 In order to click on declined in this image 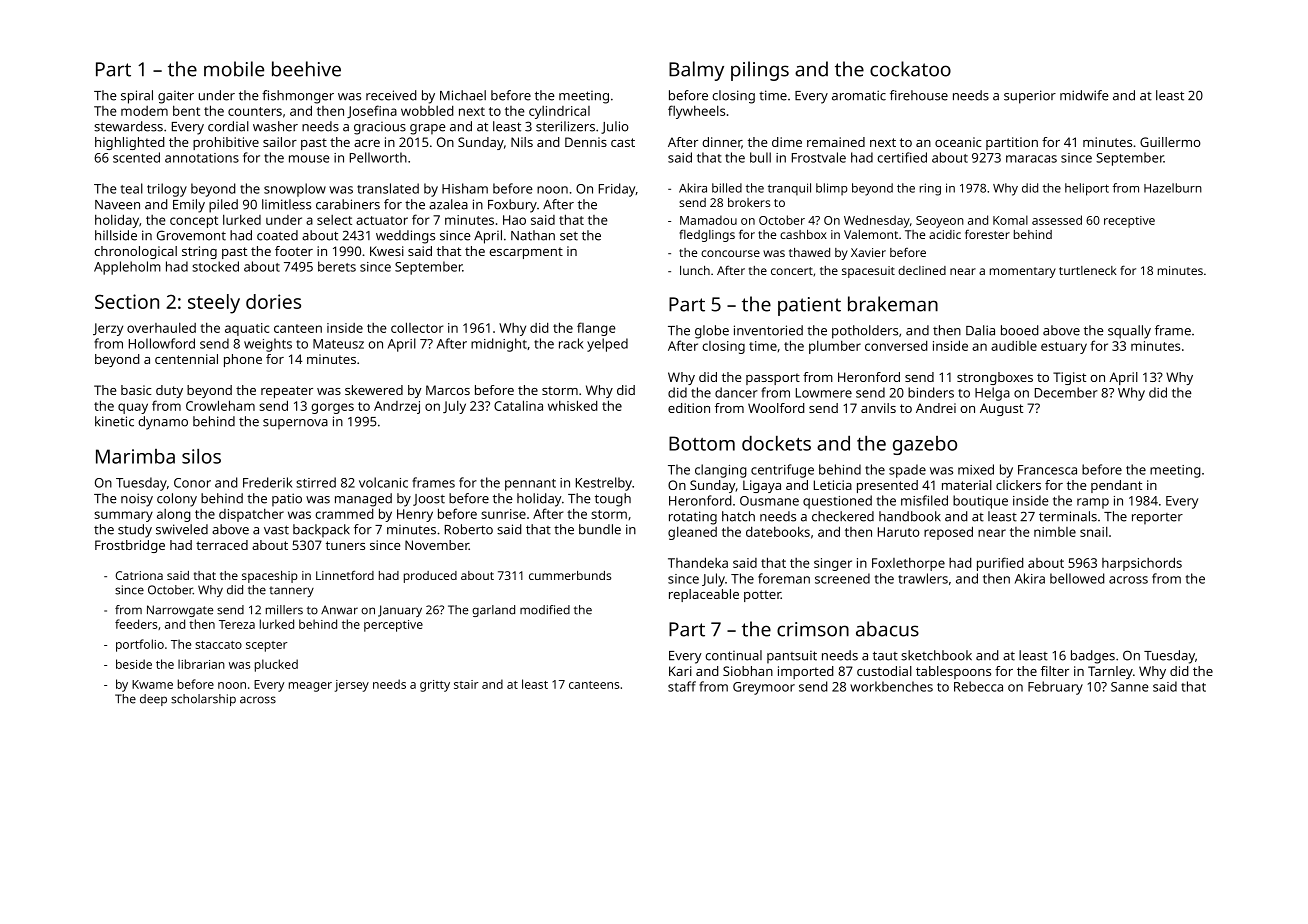, I will do `click(922, 270)`.
